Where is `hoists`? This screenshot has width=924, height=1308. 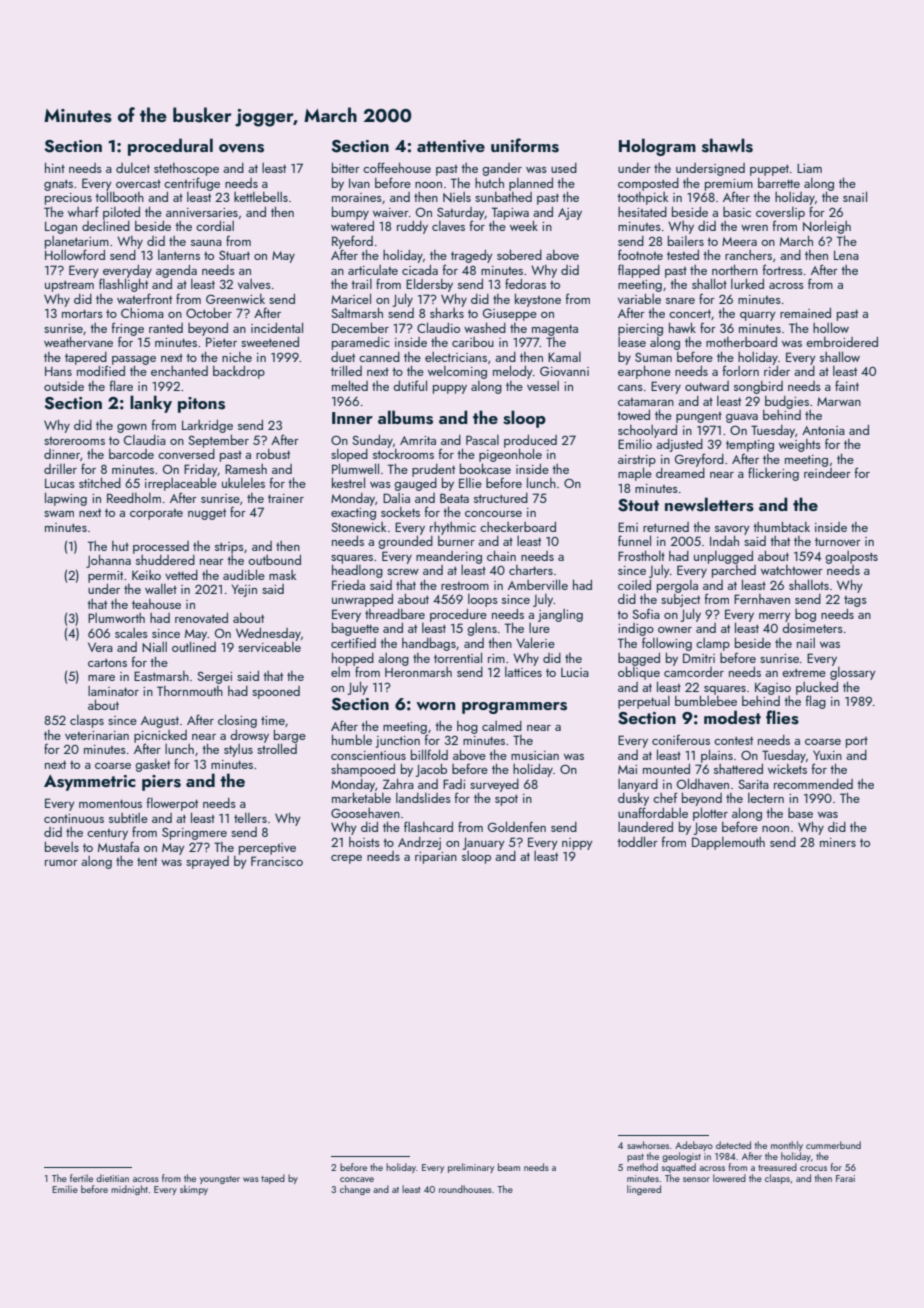 hoists is located at coordinates (364, 842).
